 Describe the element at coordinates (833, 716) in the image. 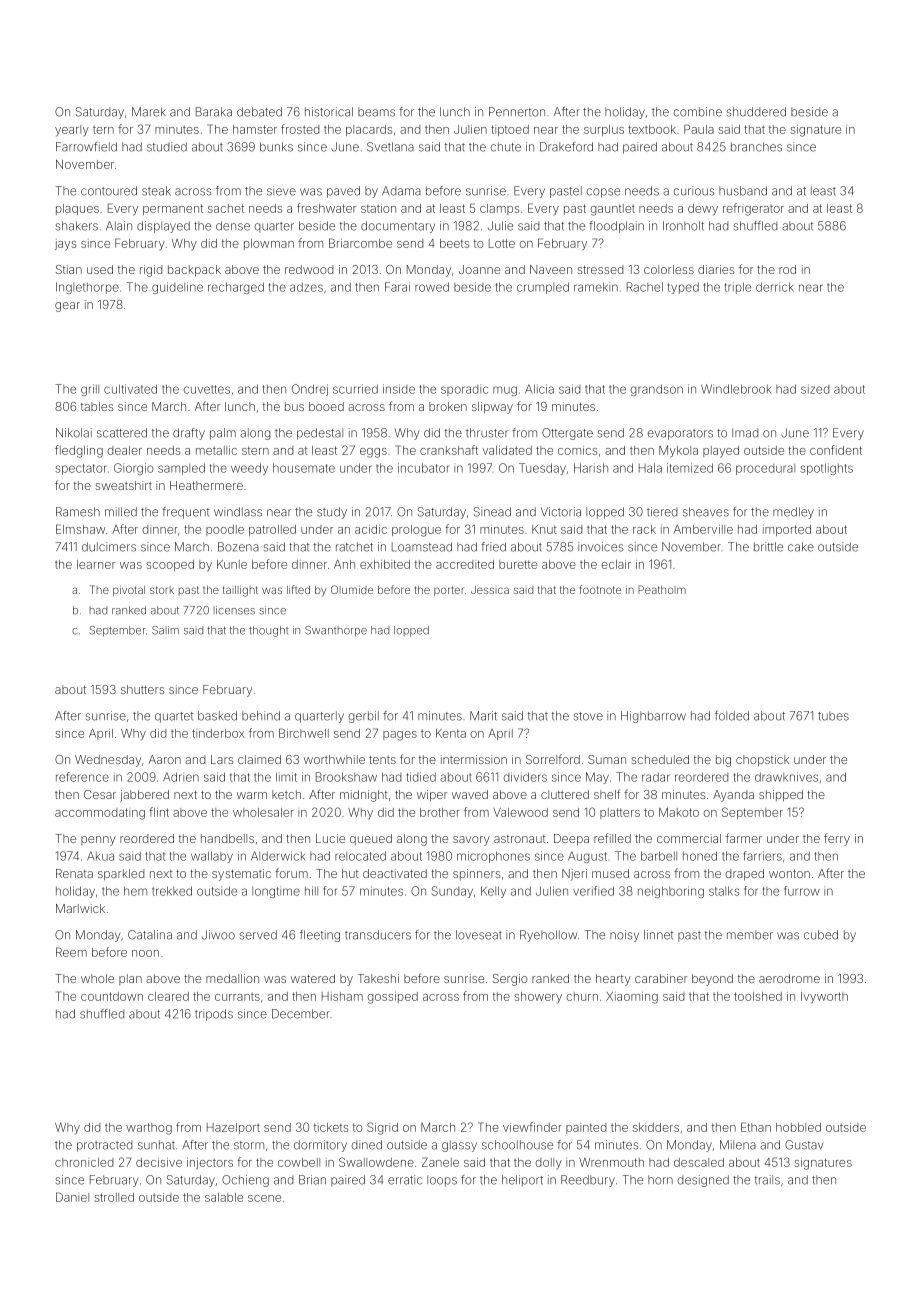

I see `tubes` at that location.
